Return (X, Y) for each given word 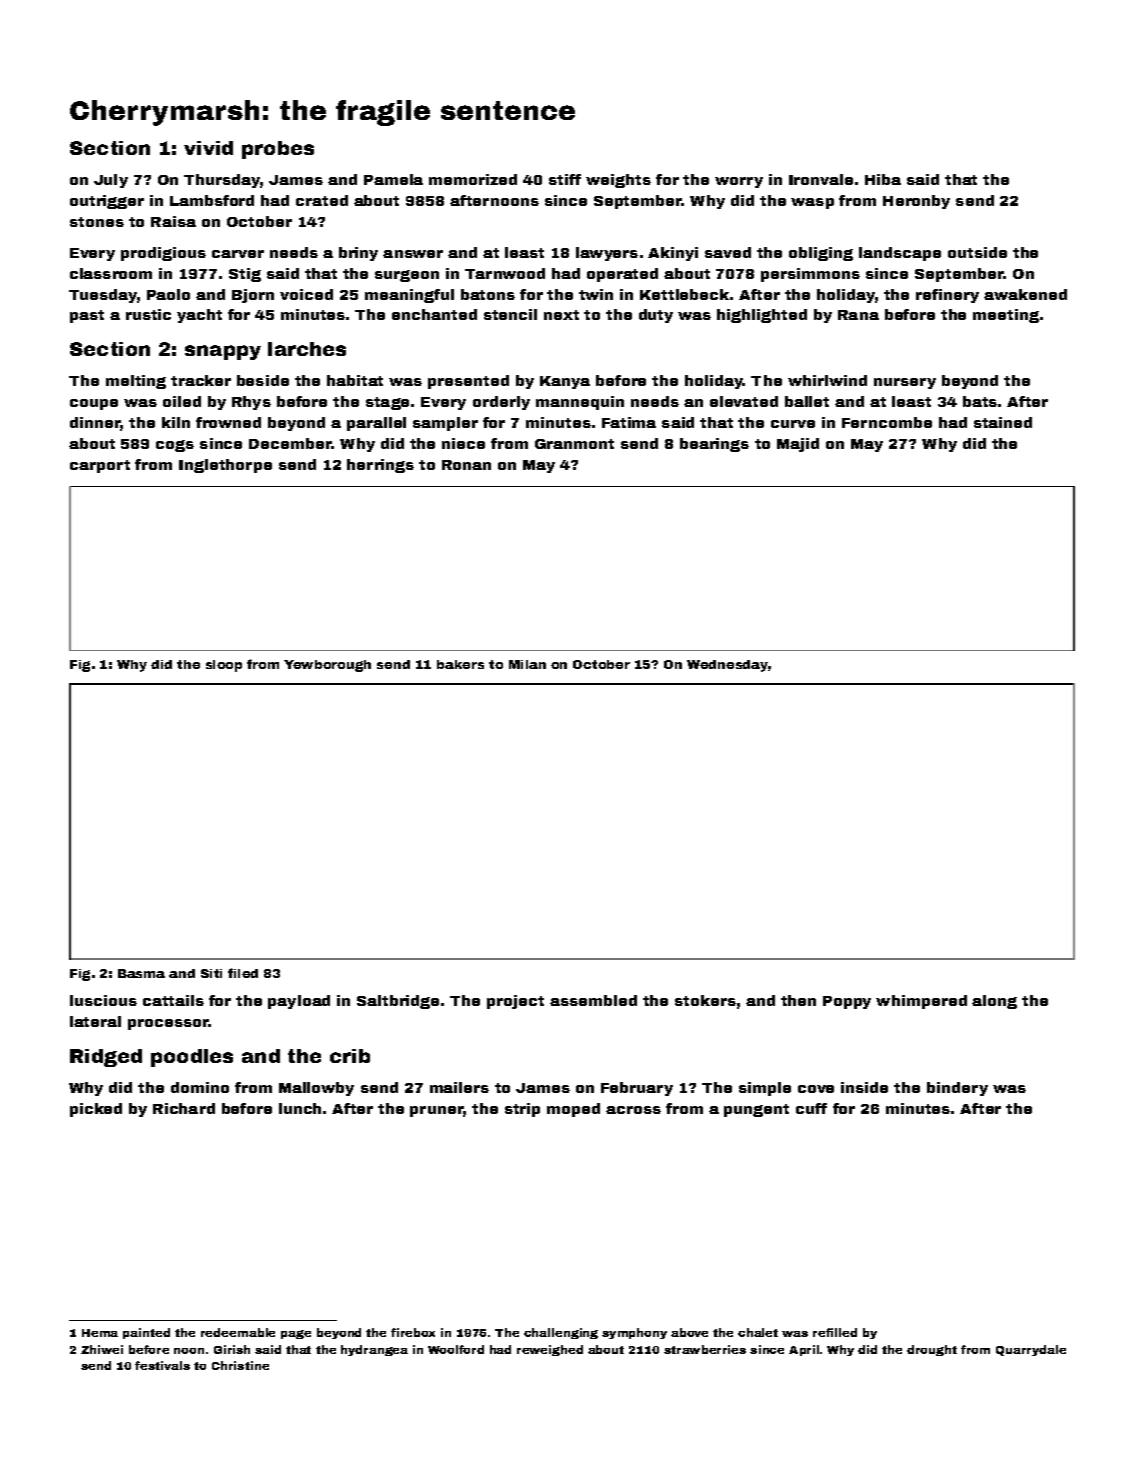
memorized (473, 179)
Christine (240, 1365)
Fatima (629, 422)
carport (100, 466)
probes (278, 150)
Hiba (883, 179)
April (804, 1350)
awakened (1025, 294)
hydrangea (374, 1350)
